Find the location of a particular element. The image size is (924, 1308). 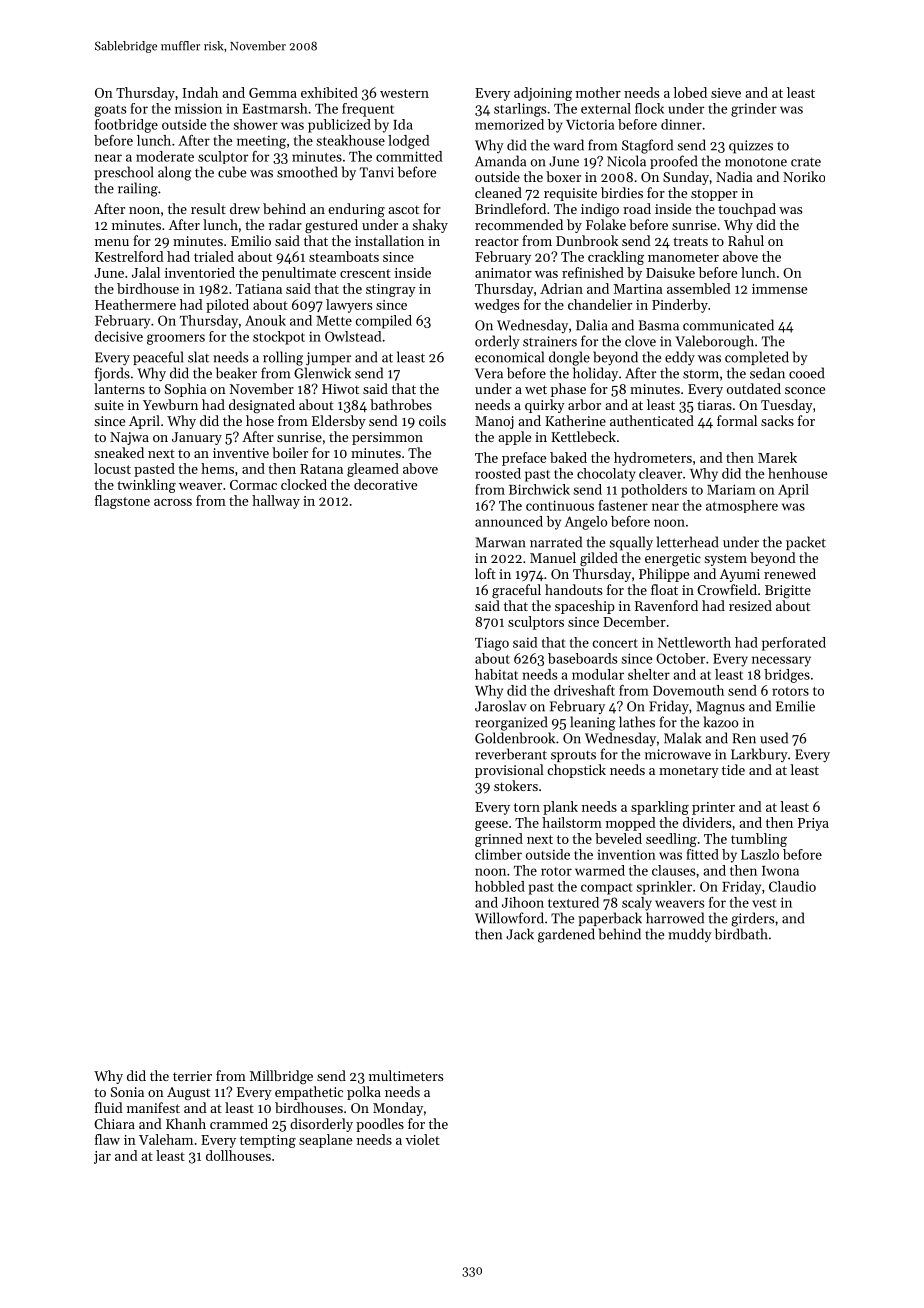

invention is located at coordinates (627, 855).
